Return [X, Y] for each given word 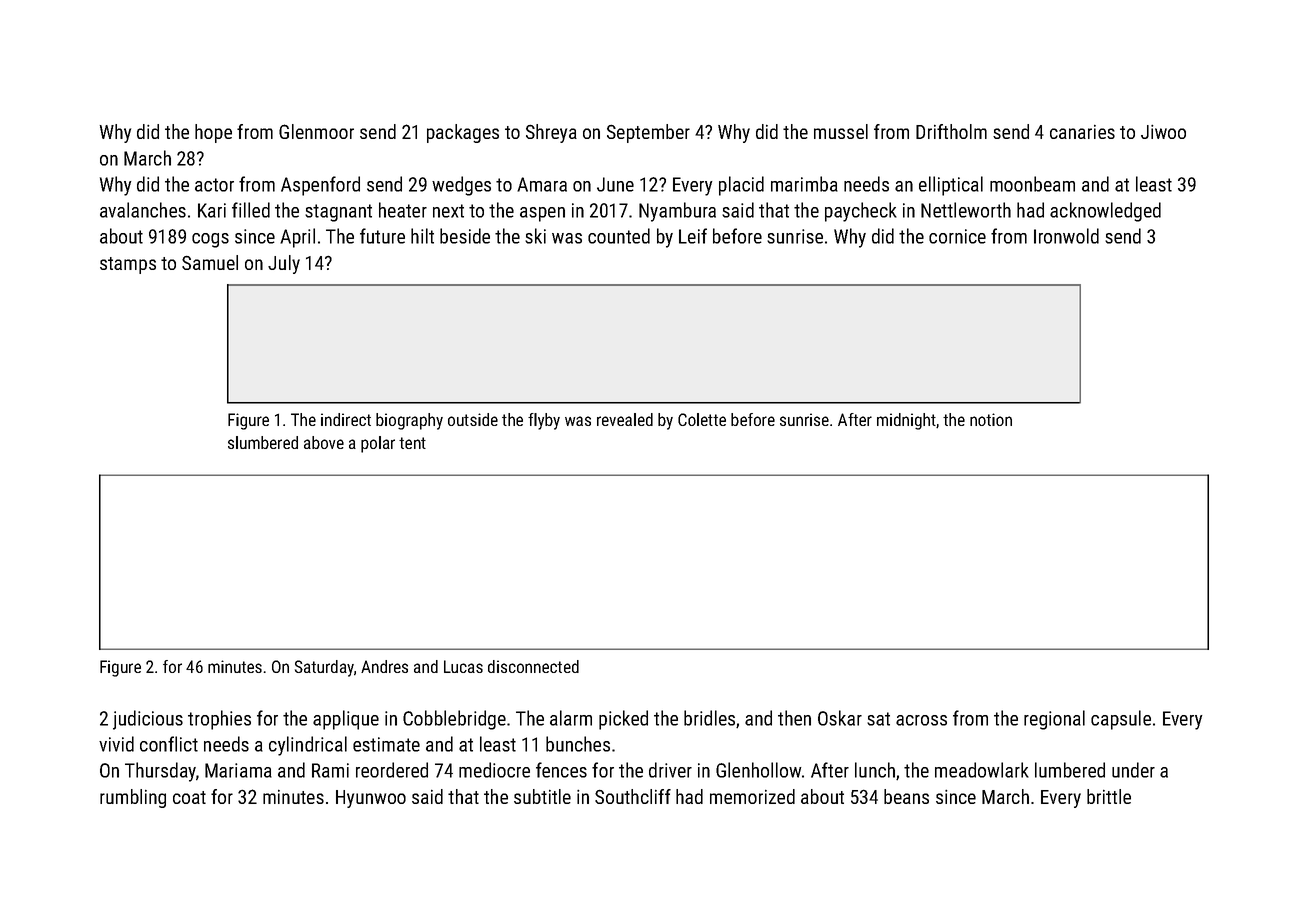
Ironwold [1066, 236]
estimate [386, 744]
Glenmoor [316, 131]
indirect [346, 419]
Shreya [551, 133]
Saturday [324, 668]
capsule [1121, 720]
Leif [693, 236]
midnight [906, 421]
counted [619, 236]
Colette [702, 419]
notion [991, 419]
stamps [128, 265]
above [324, 442]
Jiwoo [1163, 132]
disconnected [533, 666]
